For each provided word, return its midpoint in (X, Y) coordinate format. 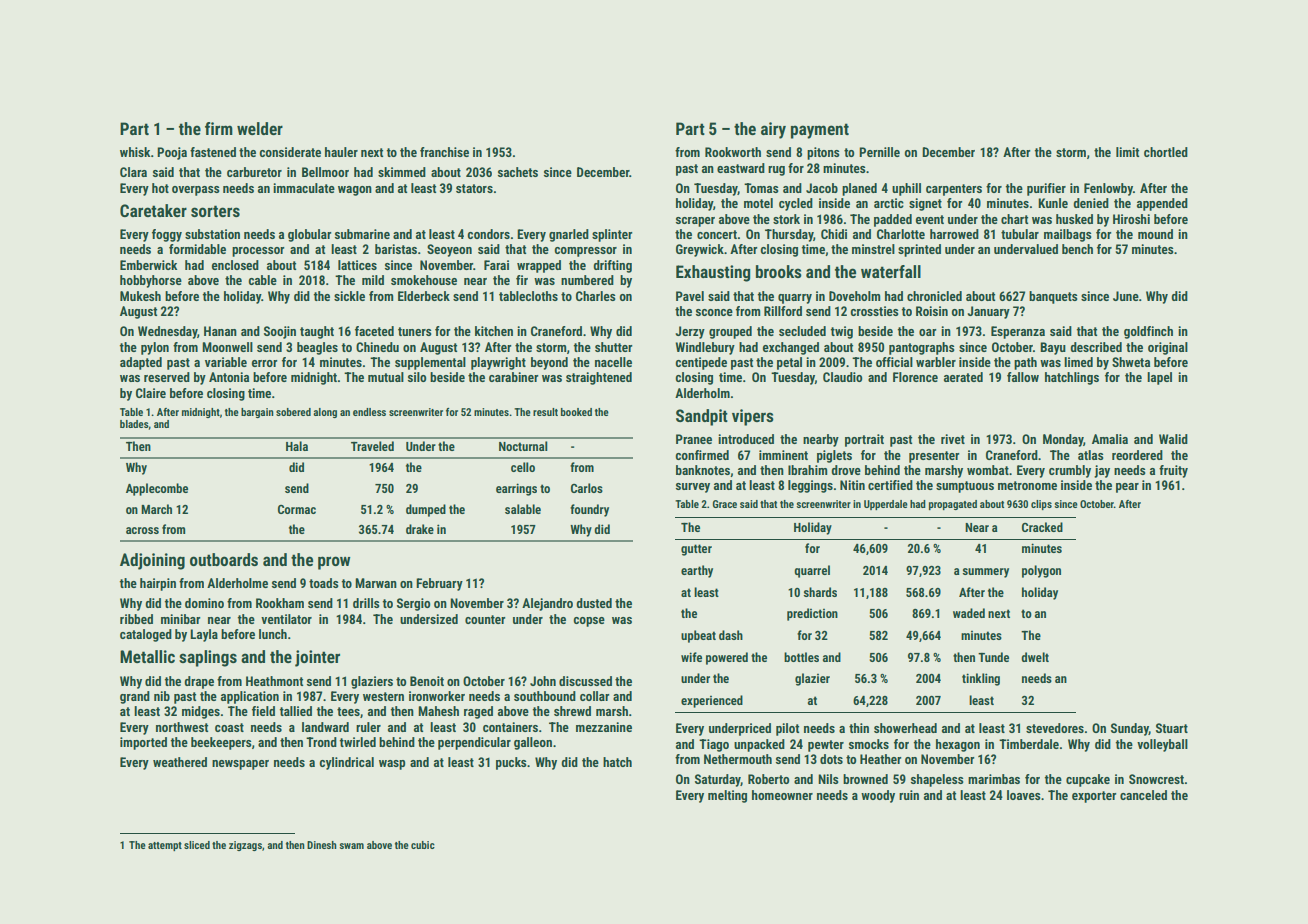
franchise (444, 152)
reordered (1137, 455)
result (545, 412)
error (265, 363)
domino (204, 603)
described (1096, 347)
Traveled (372, 446)
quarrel (812, 571)
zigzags (245, 846)
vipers (753, 417)
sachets (518, 172)
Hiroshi (1131, 219)
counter (485, 619)
